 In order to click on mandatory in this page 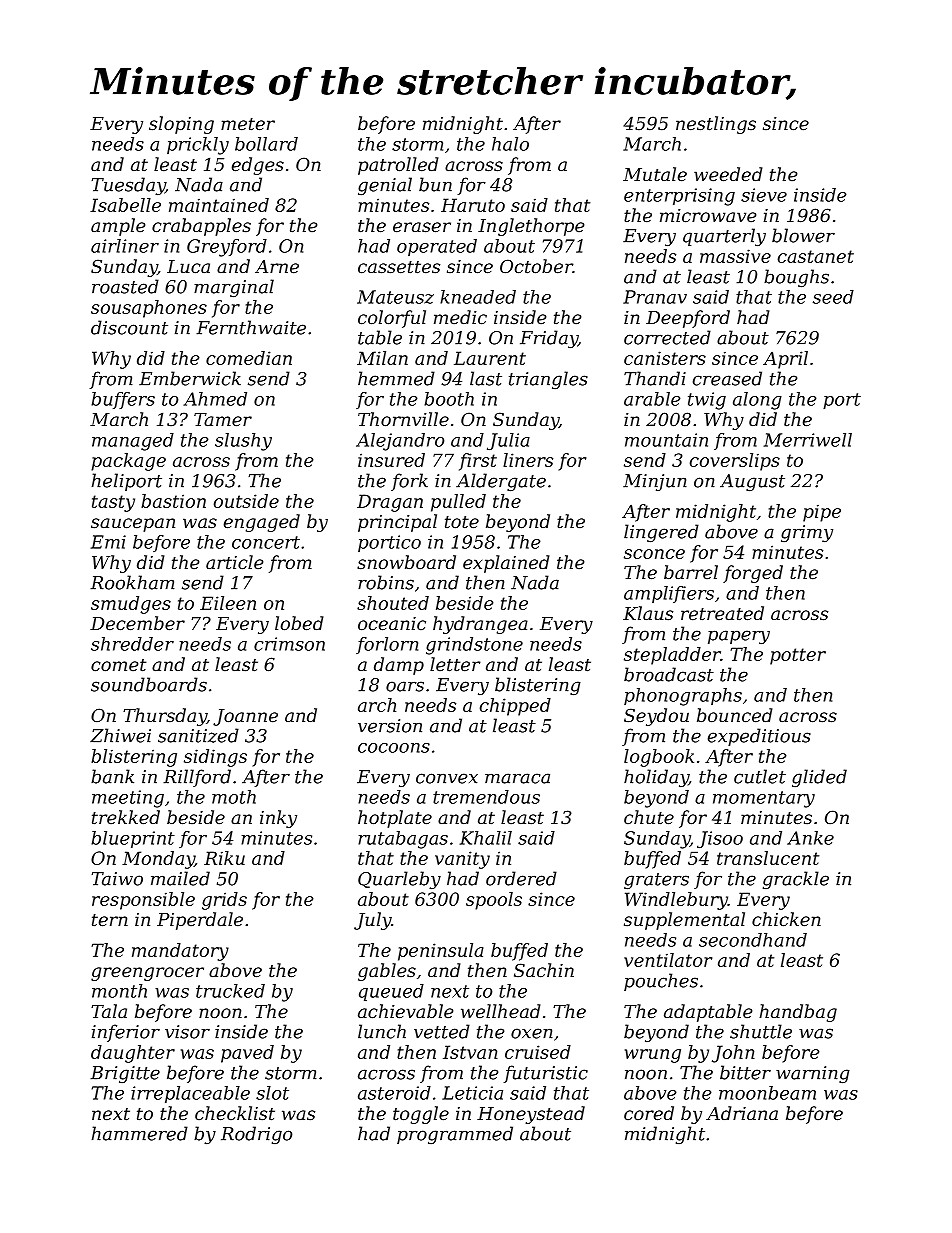, I will do `click(180, 952)`.
